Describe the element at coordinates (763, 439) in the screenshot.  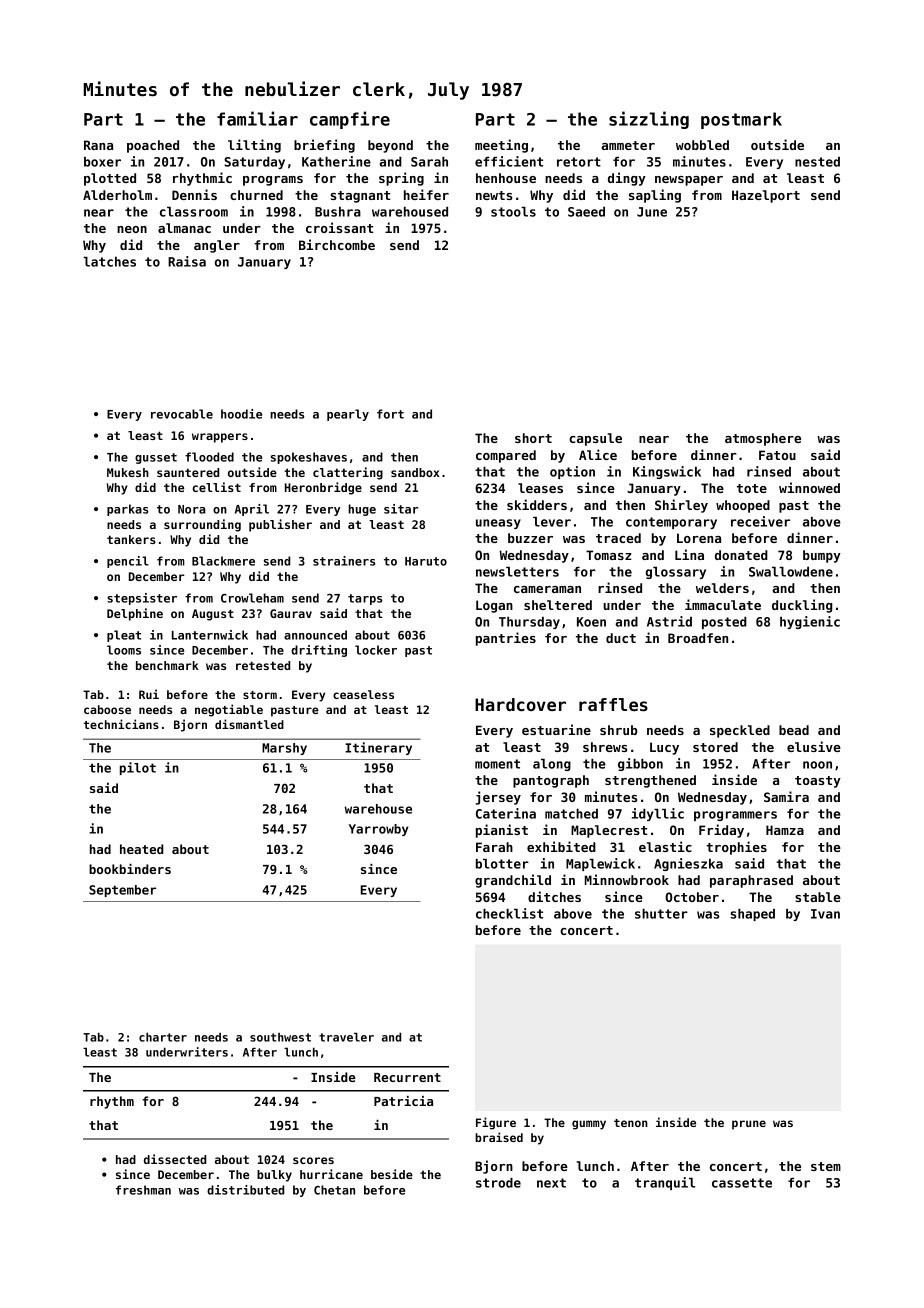
I see `atmosphere` at that location.
